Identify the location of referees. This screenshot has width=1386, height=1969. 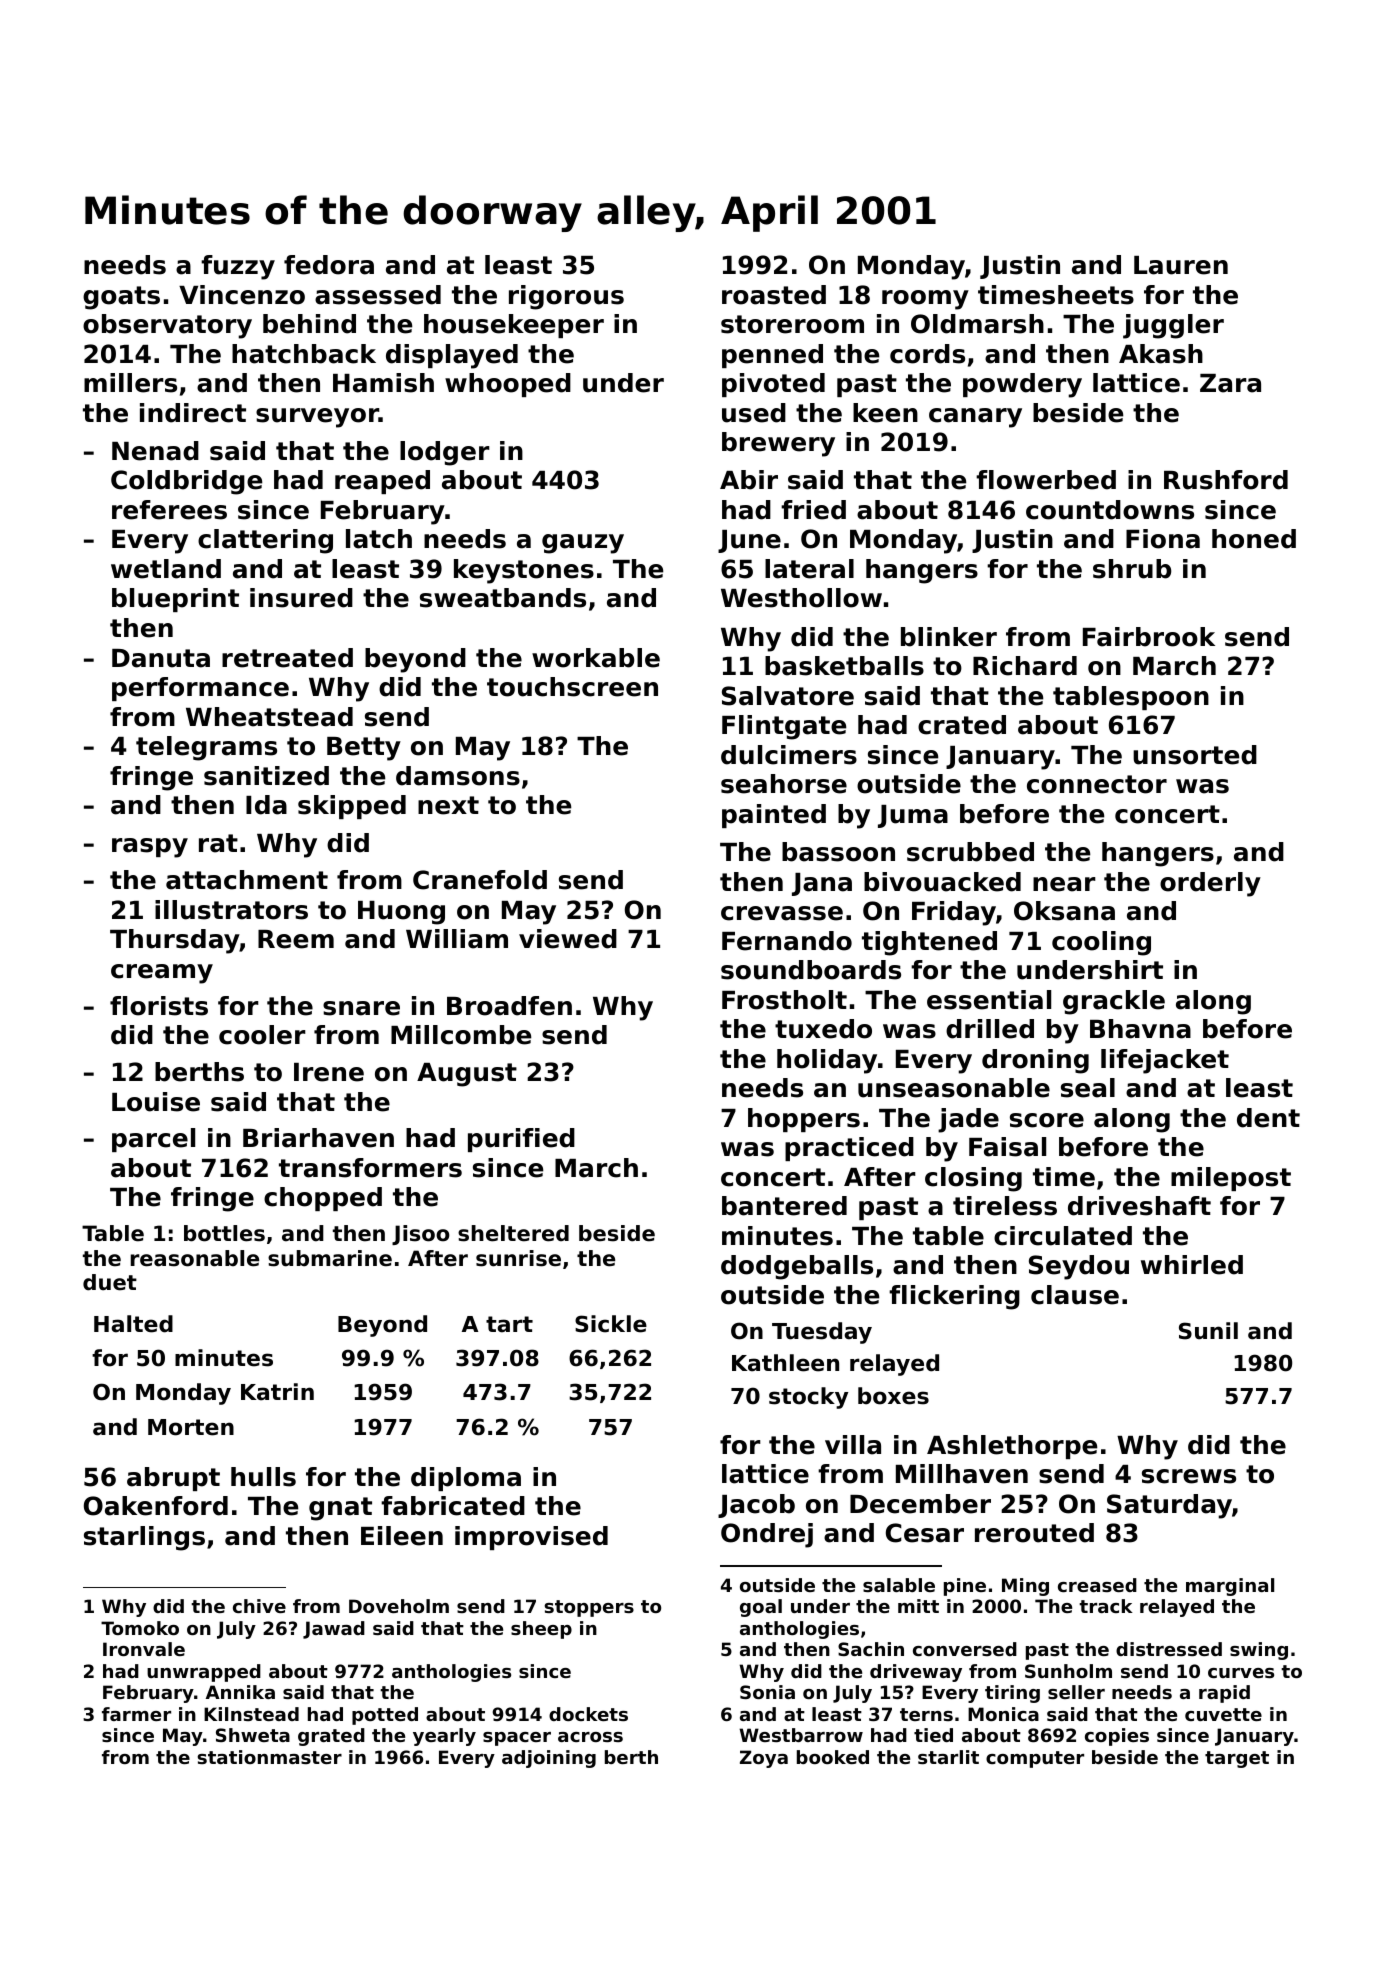
(169, 510).
